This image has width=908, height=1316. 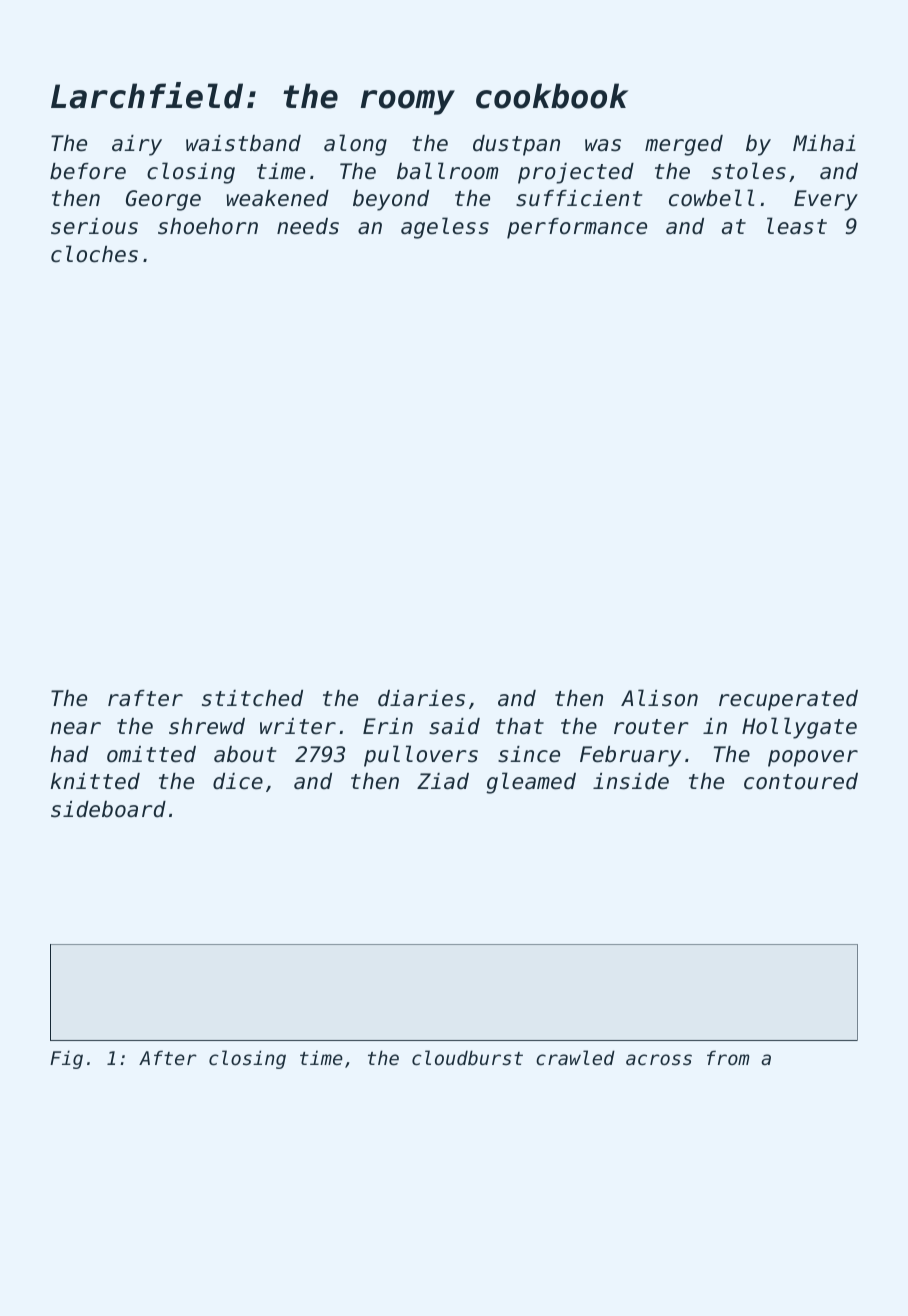 I want to click on across, so click(x=659, y=1060).
